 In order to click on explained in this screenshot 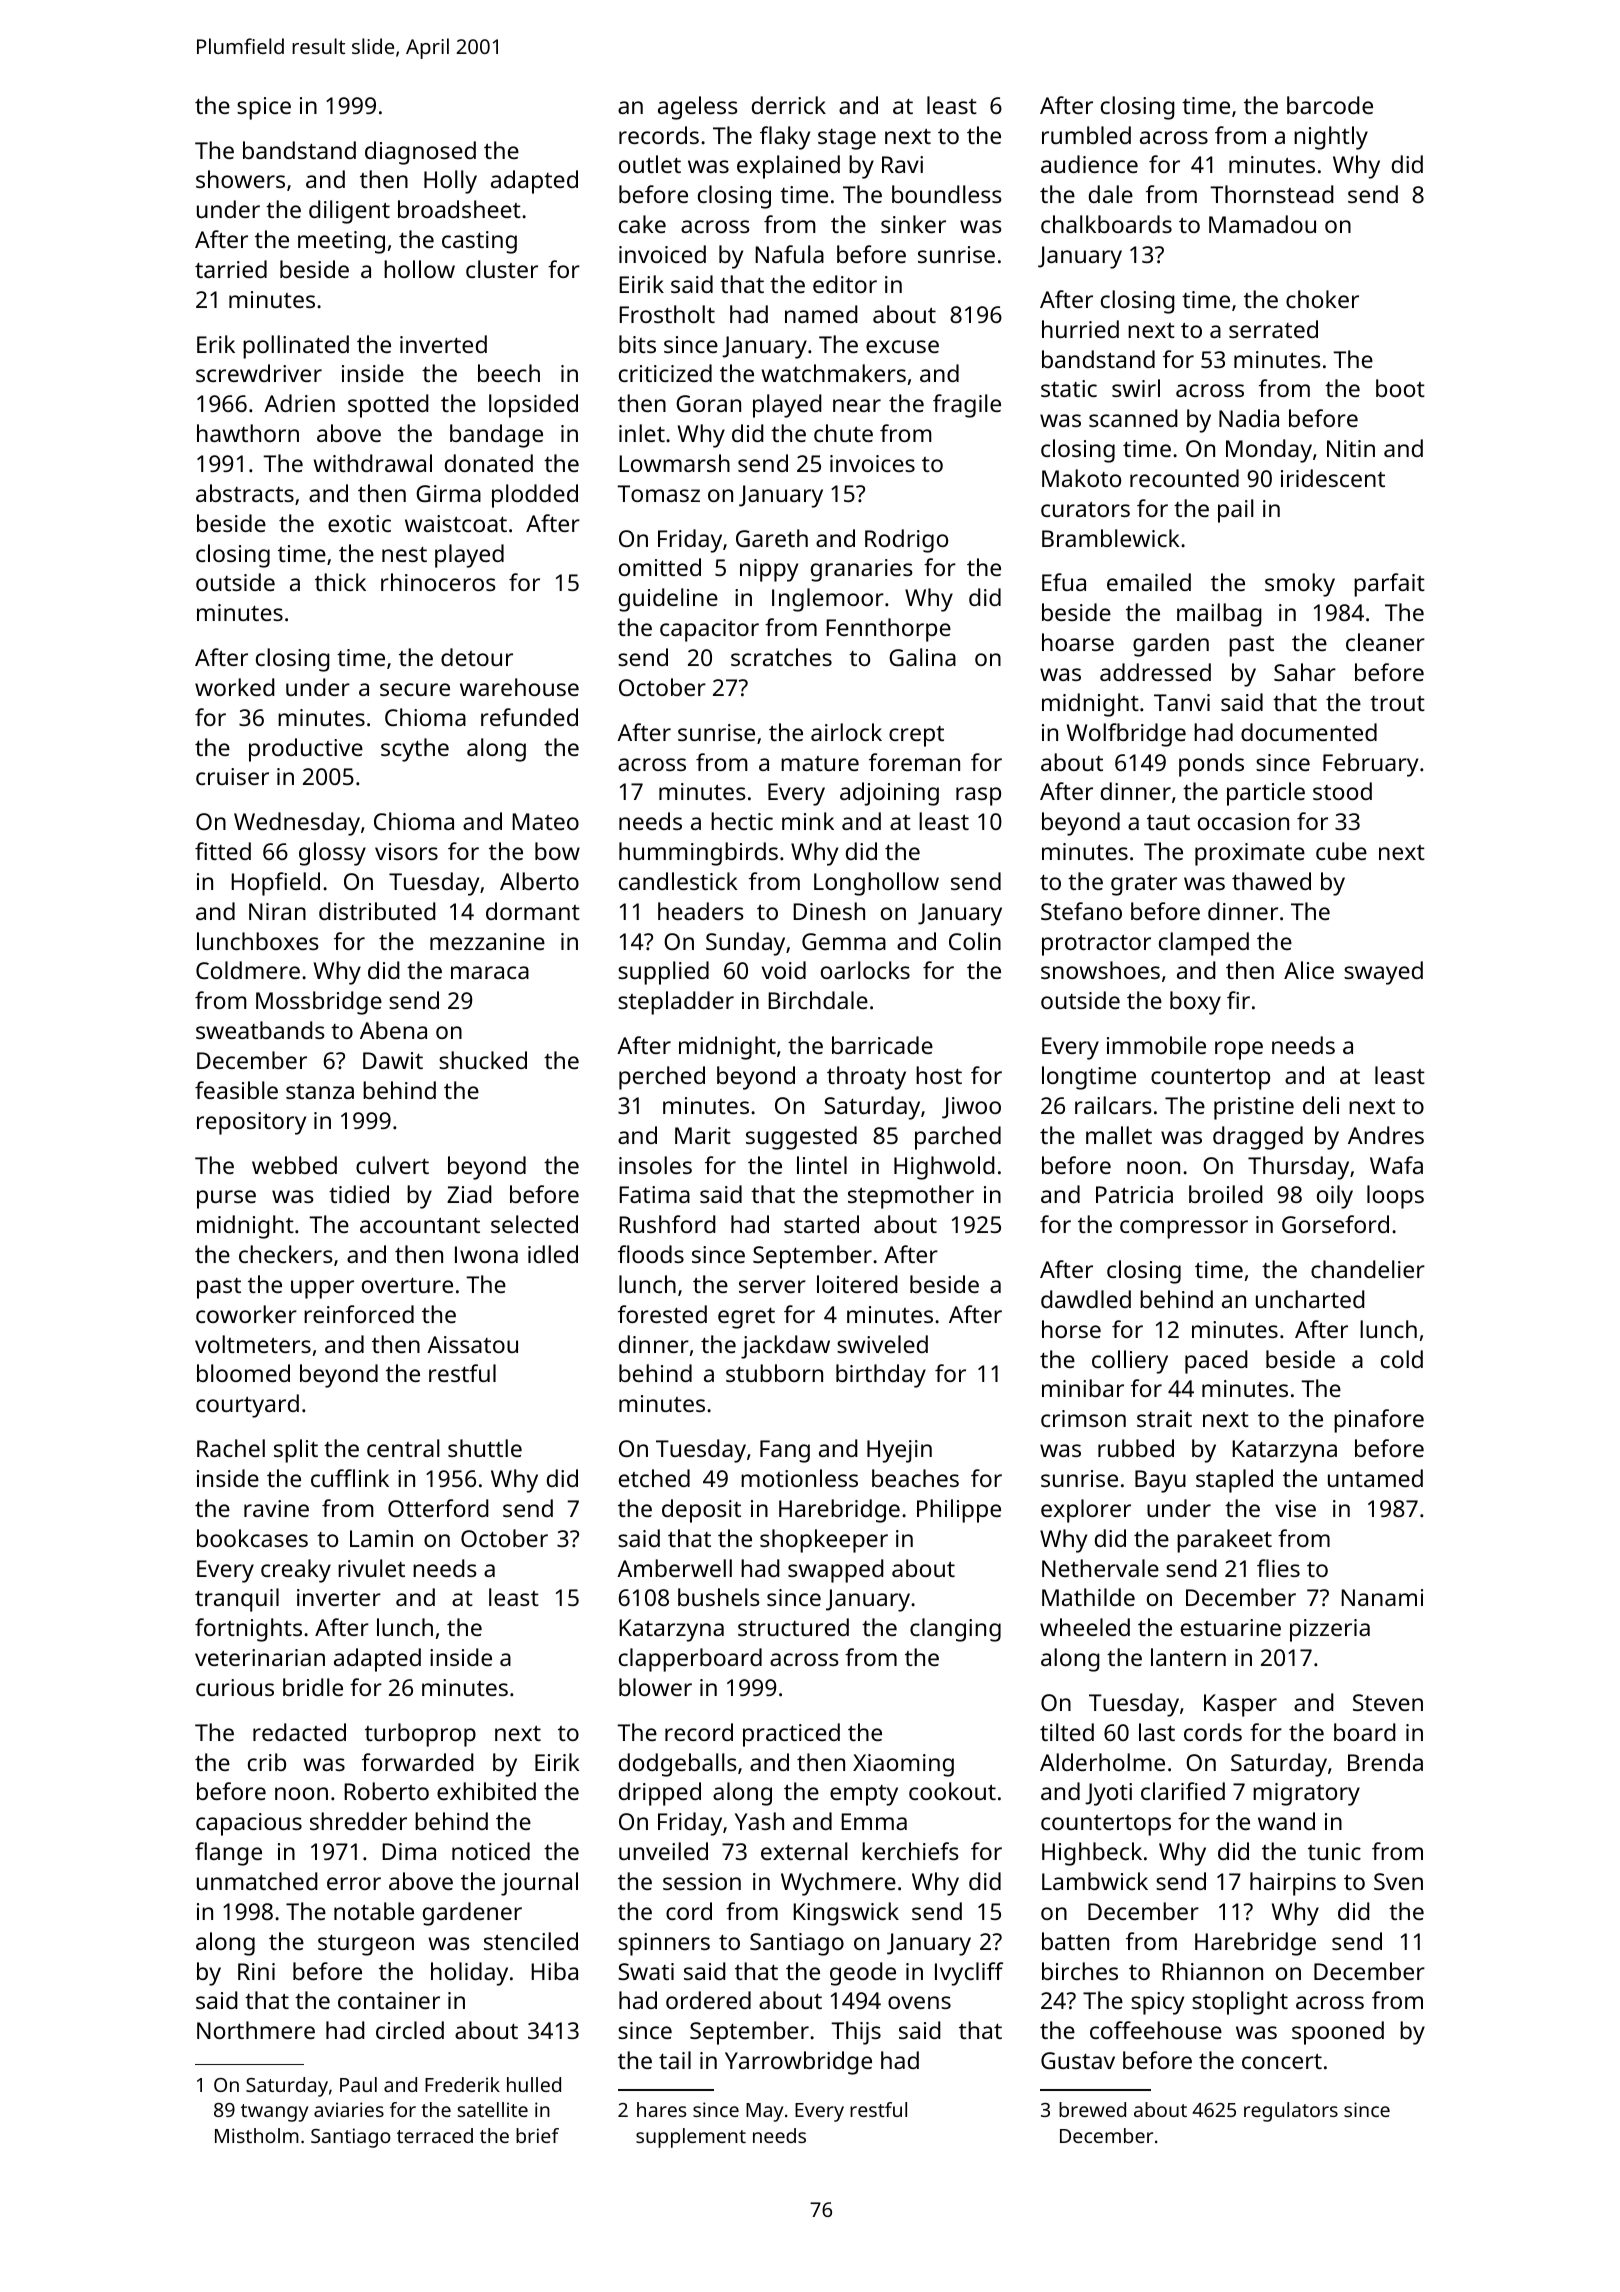, I will do `click(788, 167)`.
